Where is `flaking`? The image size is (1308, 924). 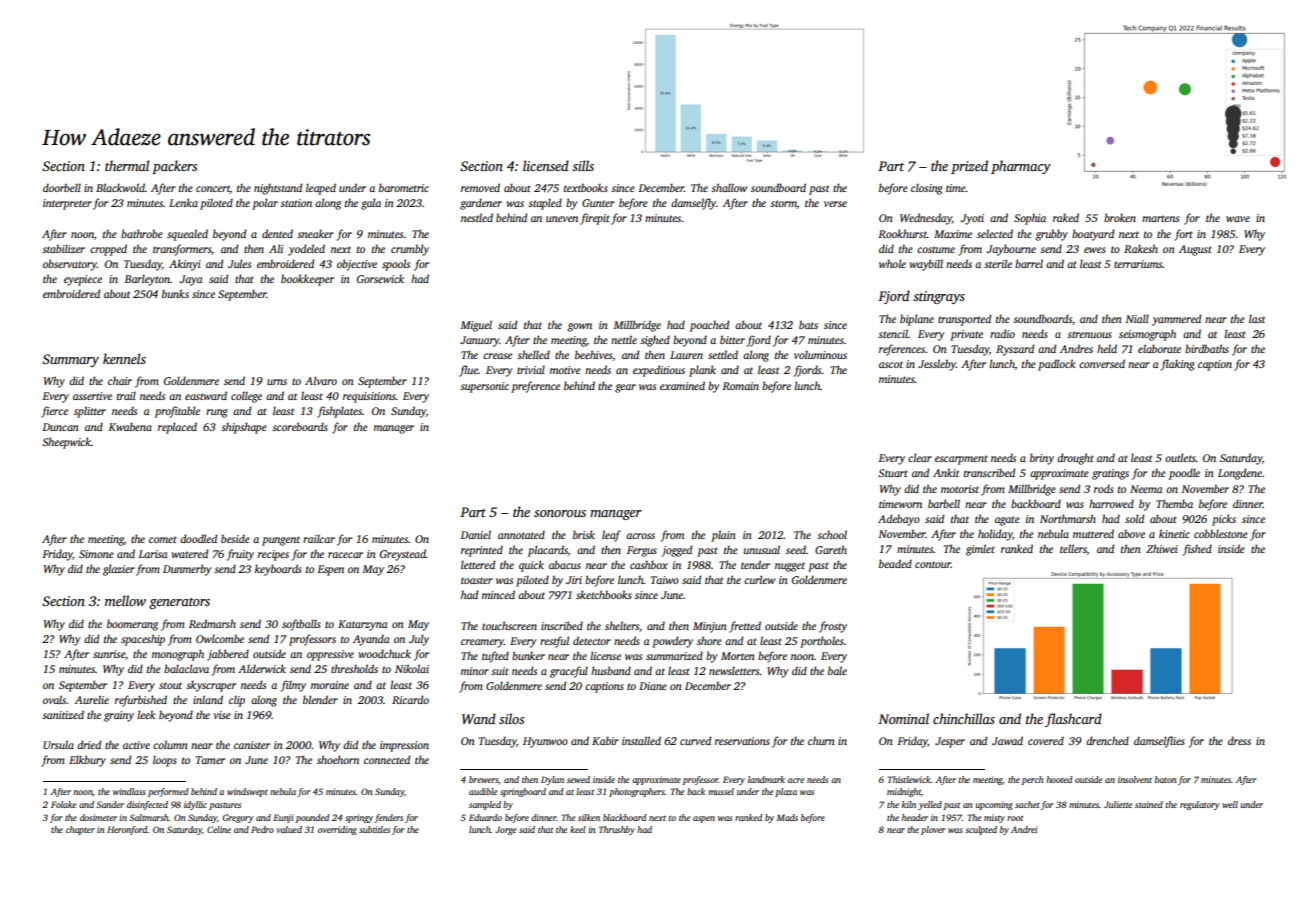
flaking is located at coordinates (1178, 365).
